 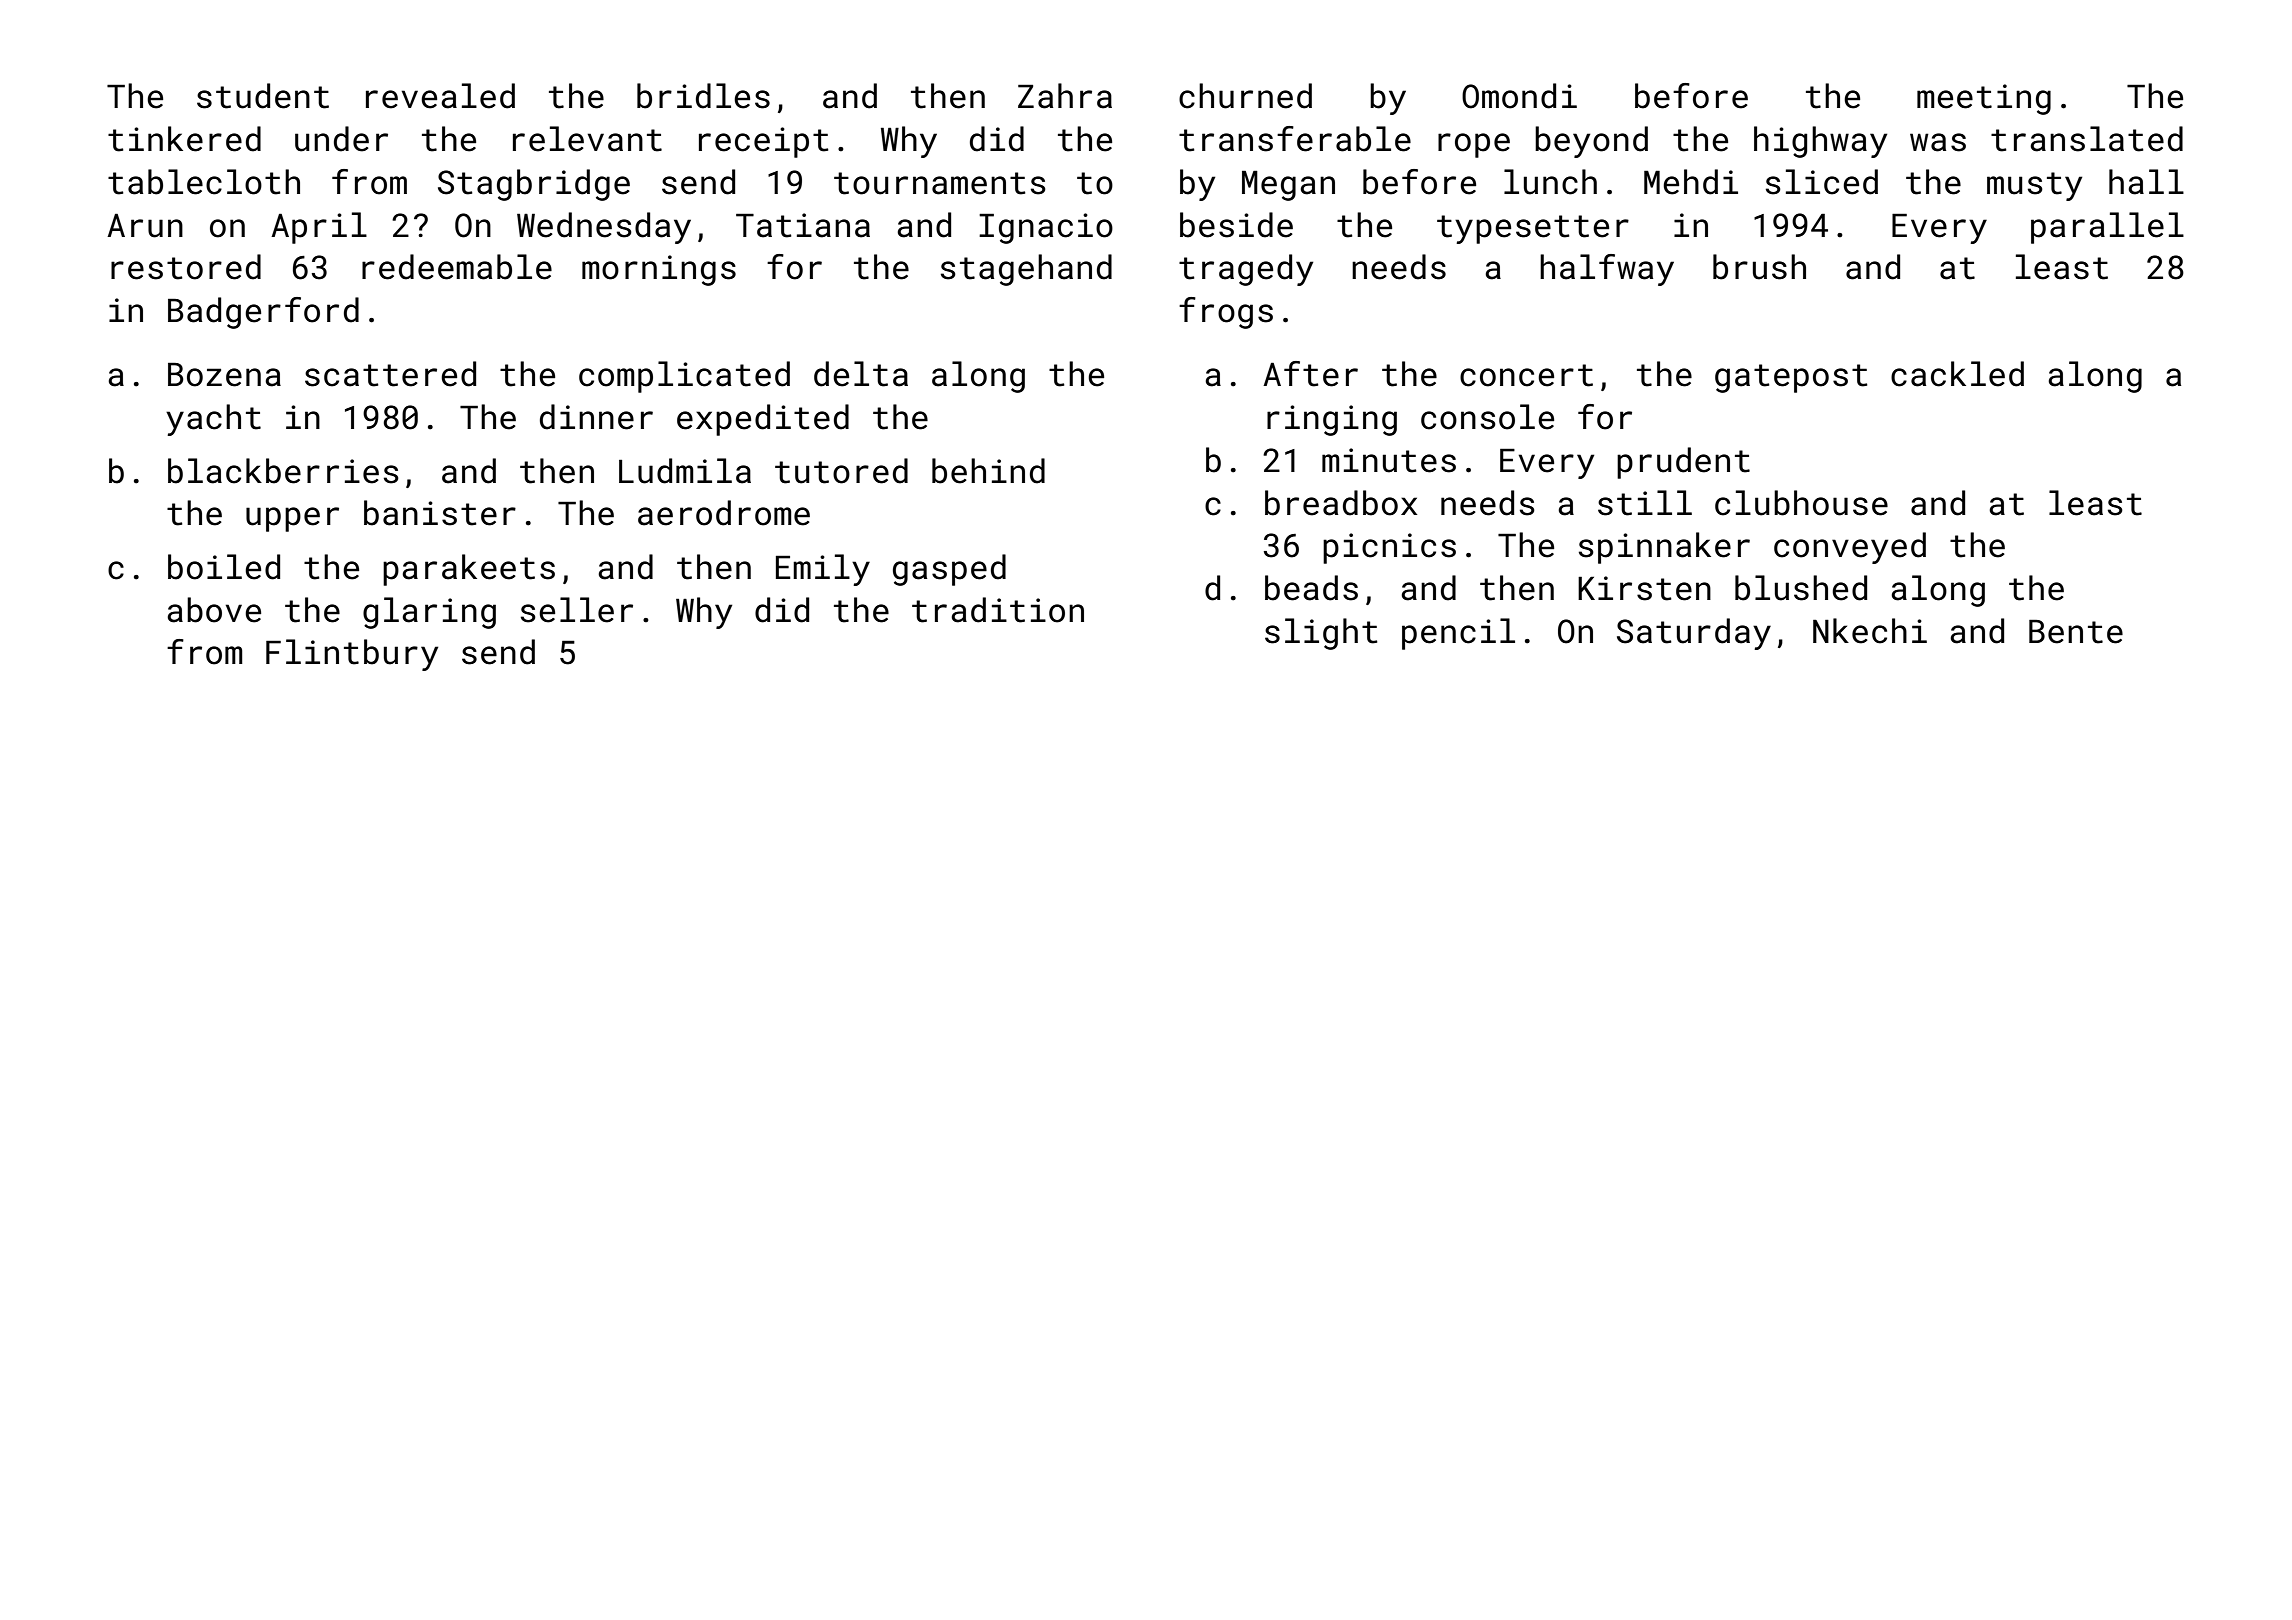 I want to click on frogs, so click(x=1226, y=313).
